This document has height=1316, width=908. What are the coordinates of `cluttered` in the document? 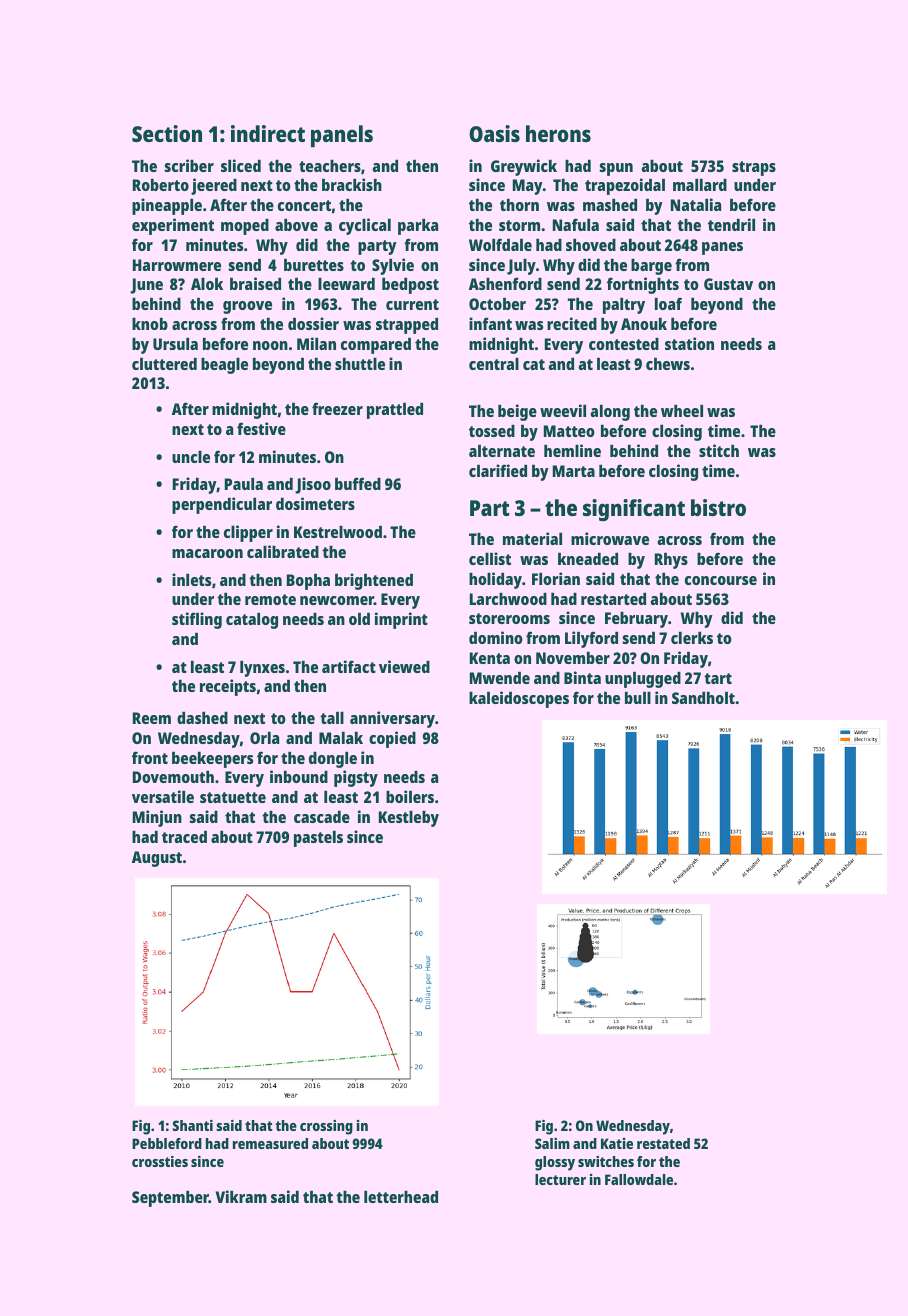 It's located at (164, 364).
